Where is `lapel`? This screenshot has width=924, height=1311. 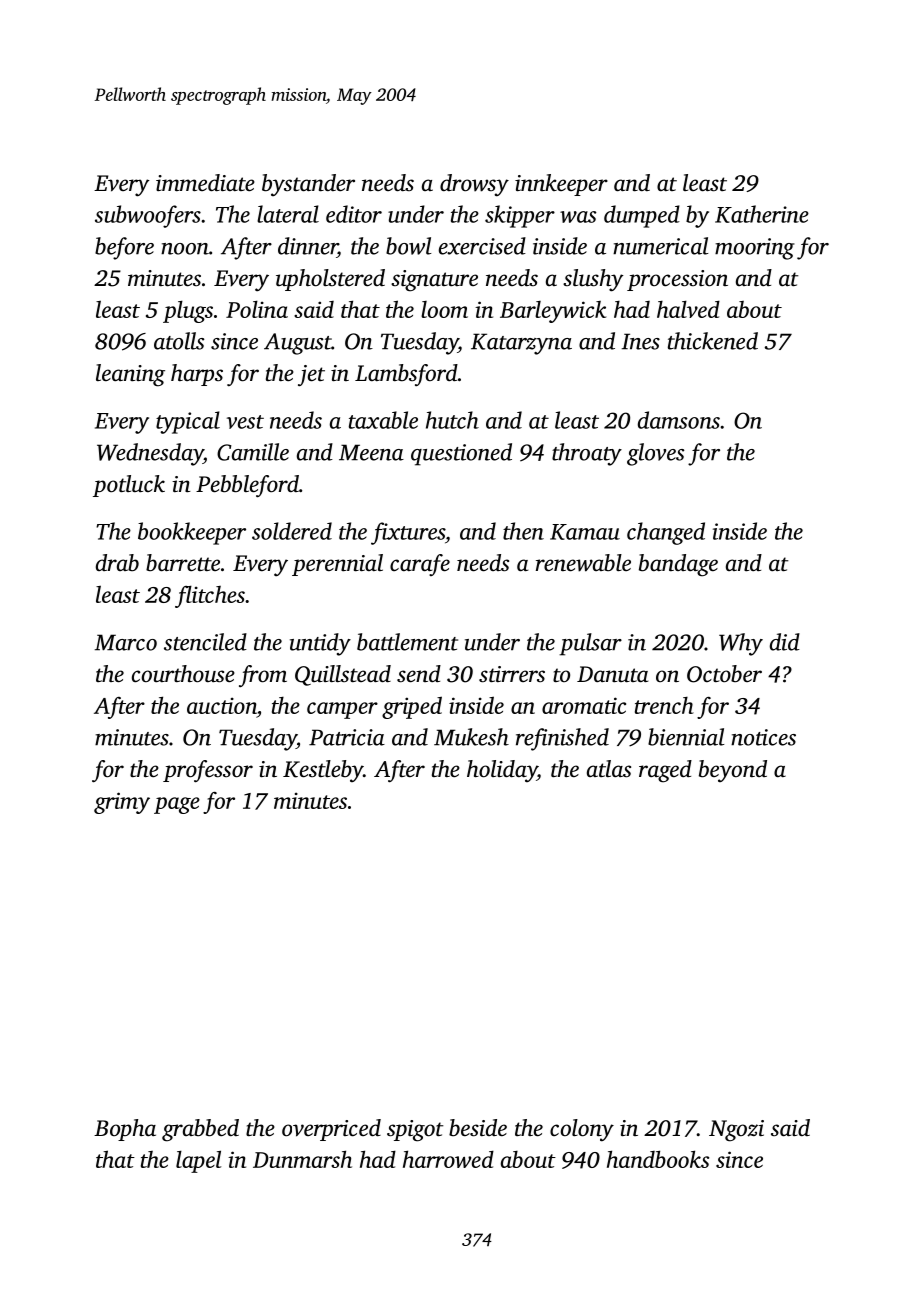 lapel is located at coordinates (198, 1161).
